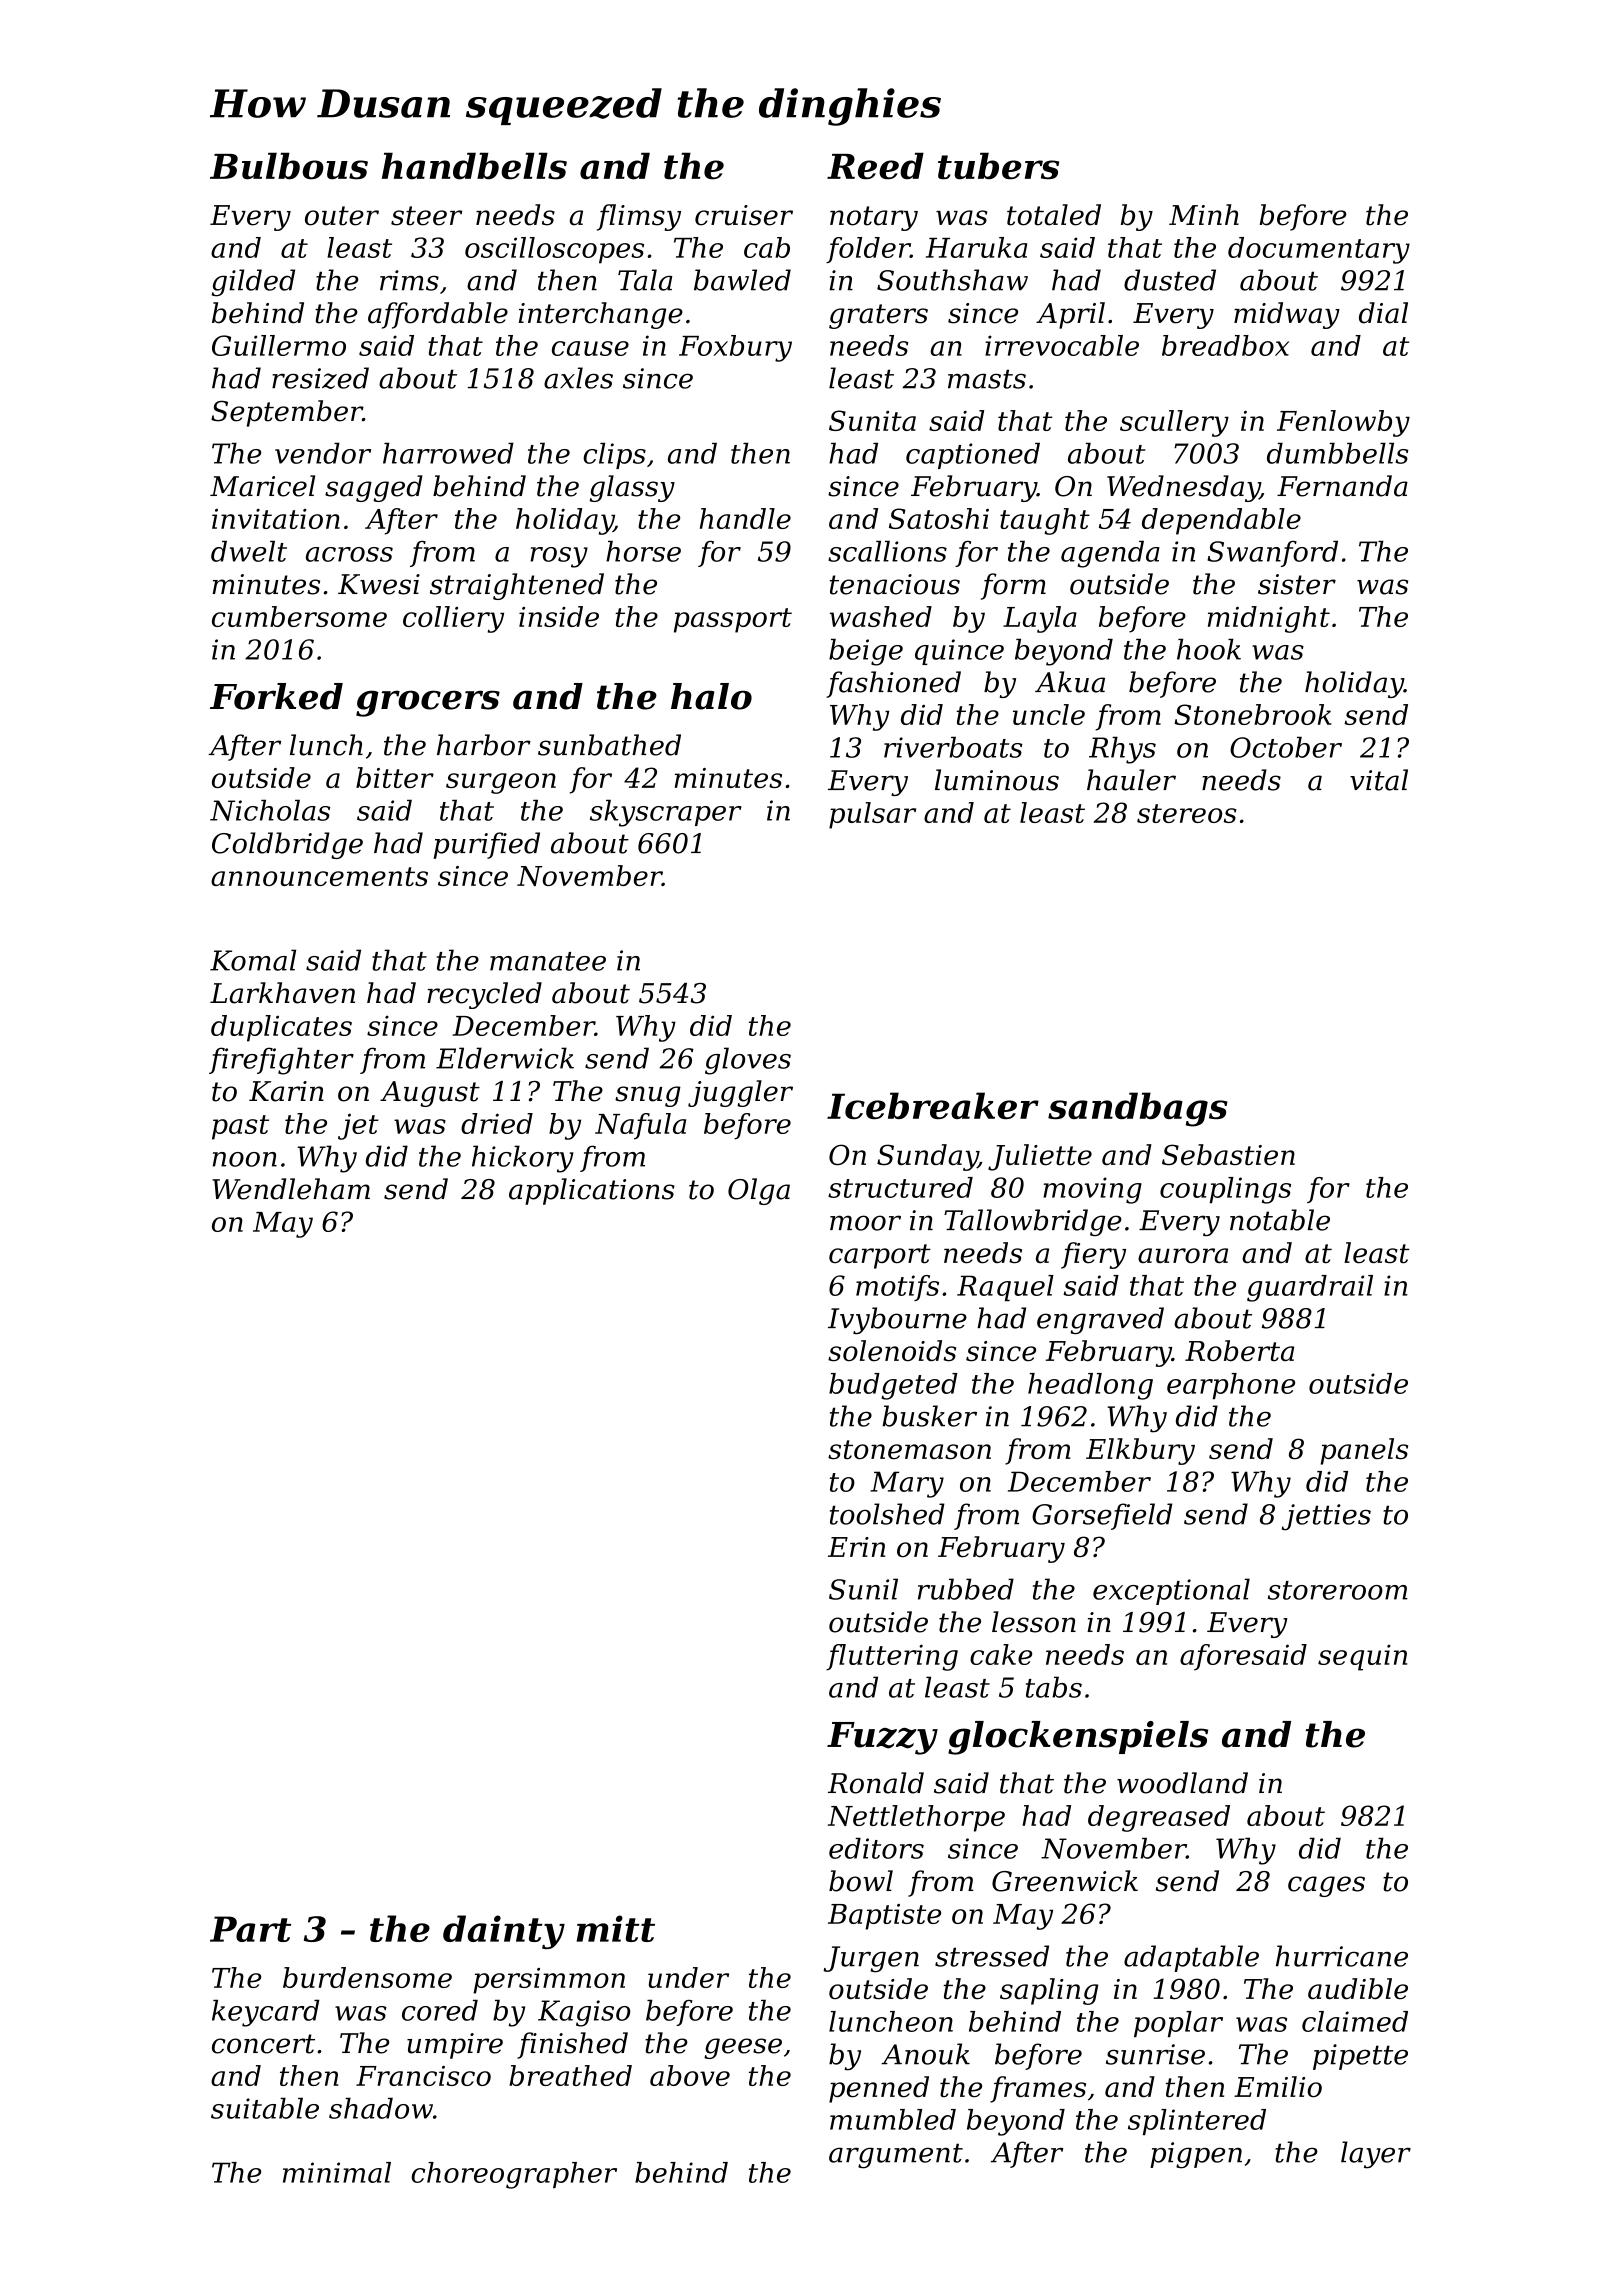 The width and height of the document is (1620, 2292). Describe the element at coordinates (253, 283) in the document. I see `gilded` at that location.
